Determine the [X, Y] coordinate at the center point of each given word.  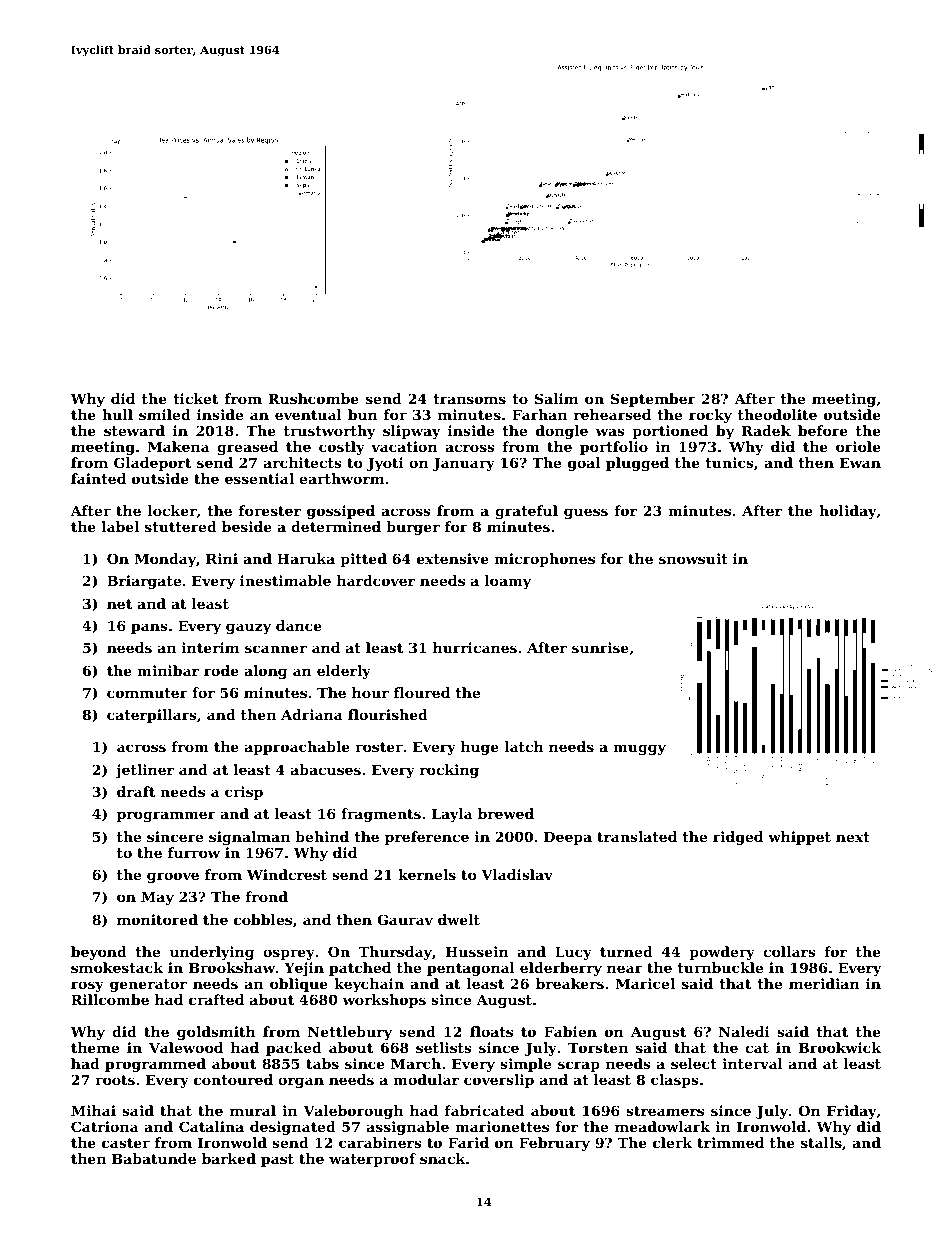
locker [172, 510]
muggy [639, 749]
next [853, 837]
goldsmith [216, 1033]
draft [136, 791]
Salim [556, 398]
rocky [710, 416]
